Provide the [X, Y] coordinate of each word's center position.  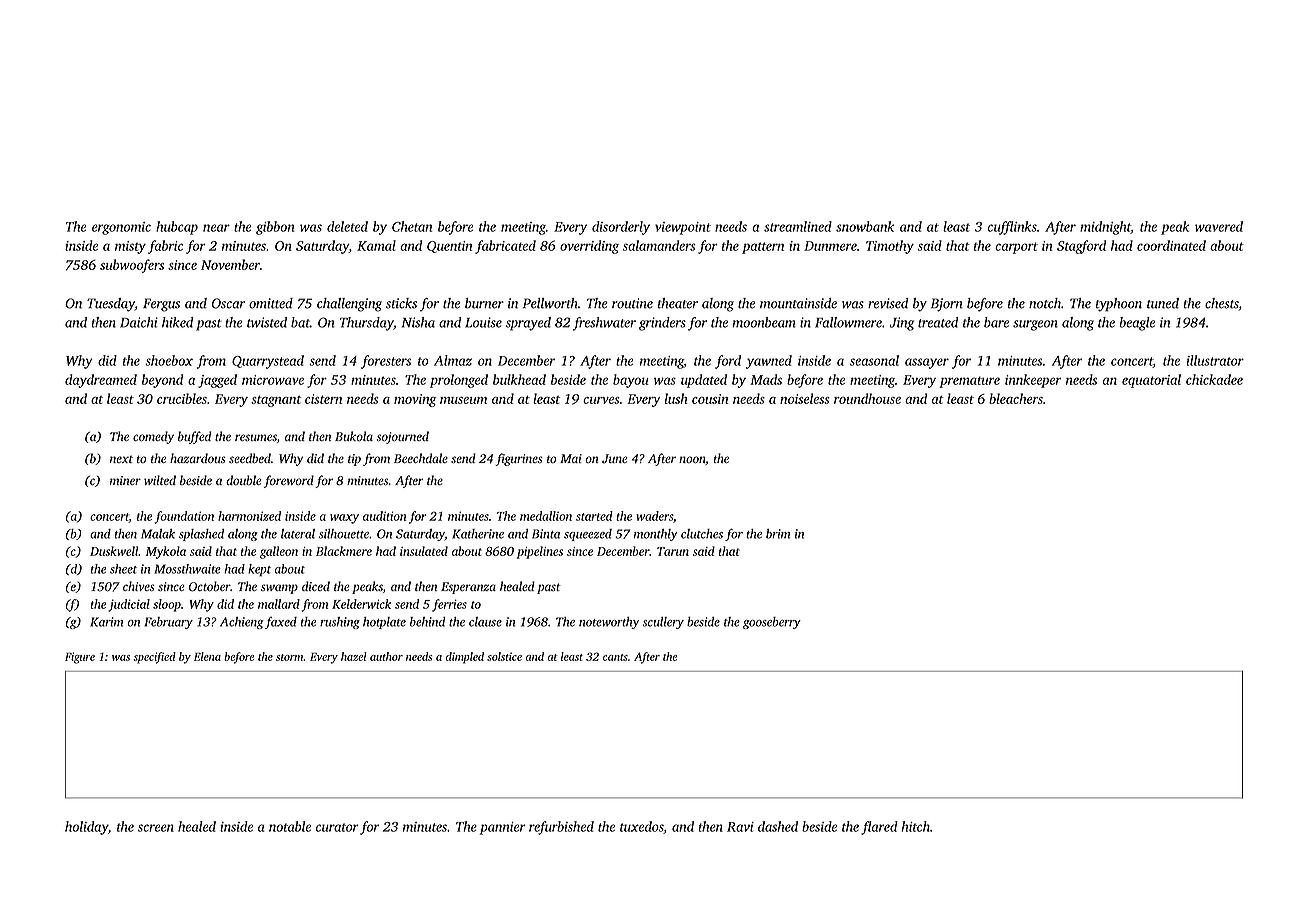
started [594, 516]
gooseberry [772, 623]
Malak [158, 534]
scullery [663, 623]
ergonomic [121, 228]
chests [1222, 303]
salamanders [659, 245]
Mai [571, 458]
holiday [86, 828]
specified [154, 658]
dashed [778, 826]
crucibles [182, 398]
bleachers [1016, 398]
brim [778, 534]
